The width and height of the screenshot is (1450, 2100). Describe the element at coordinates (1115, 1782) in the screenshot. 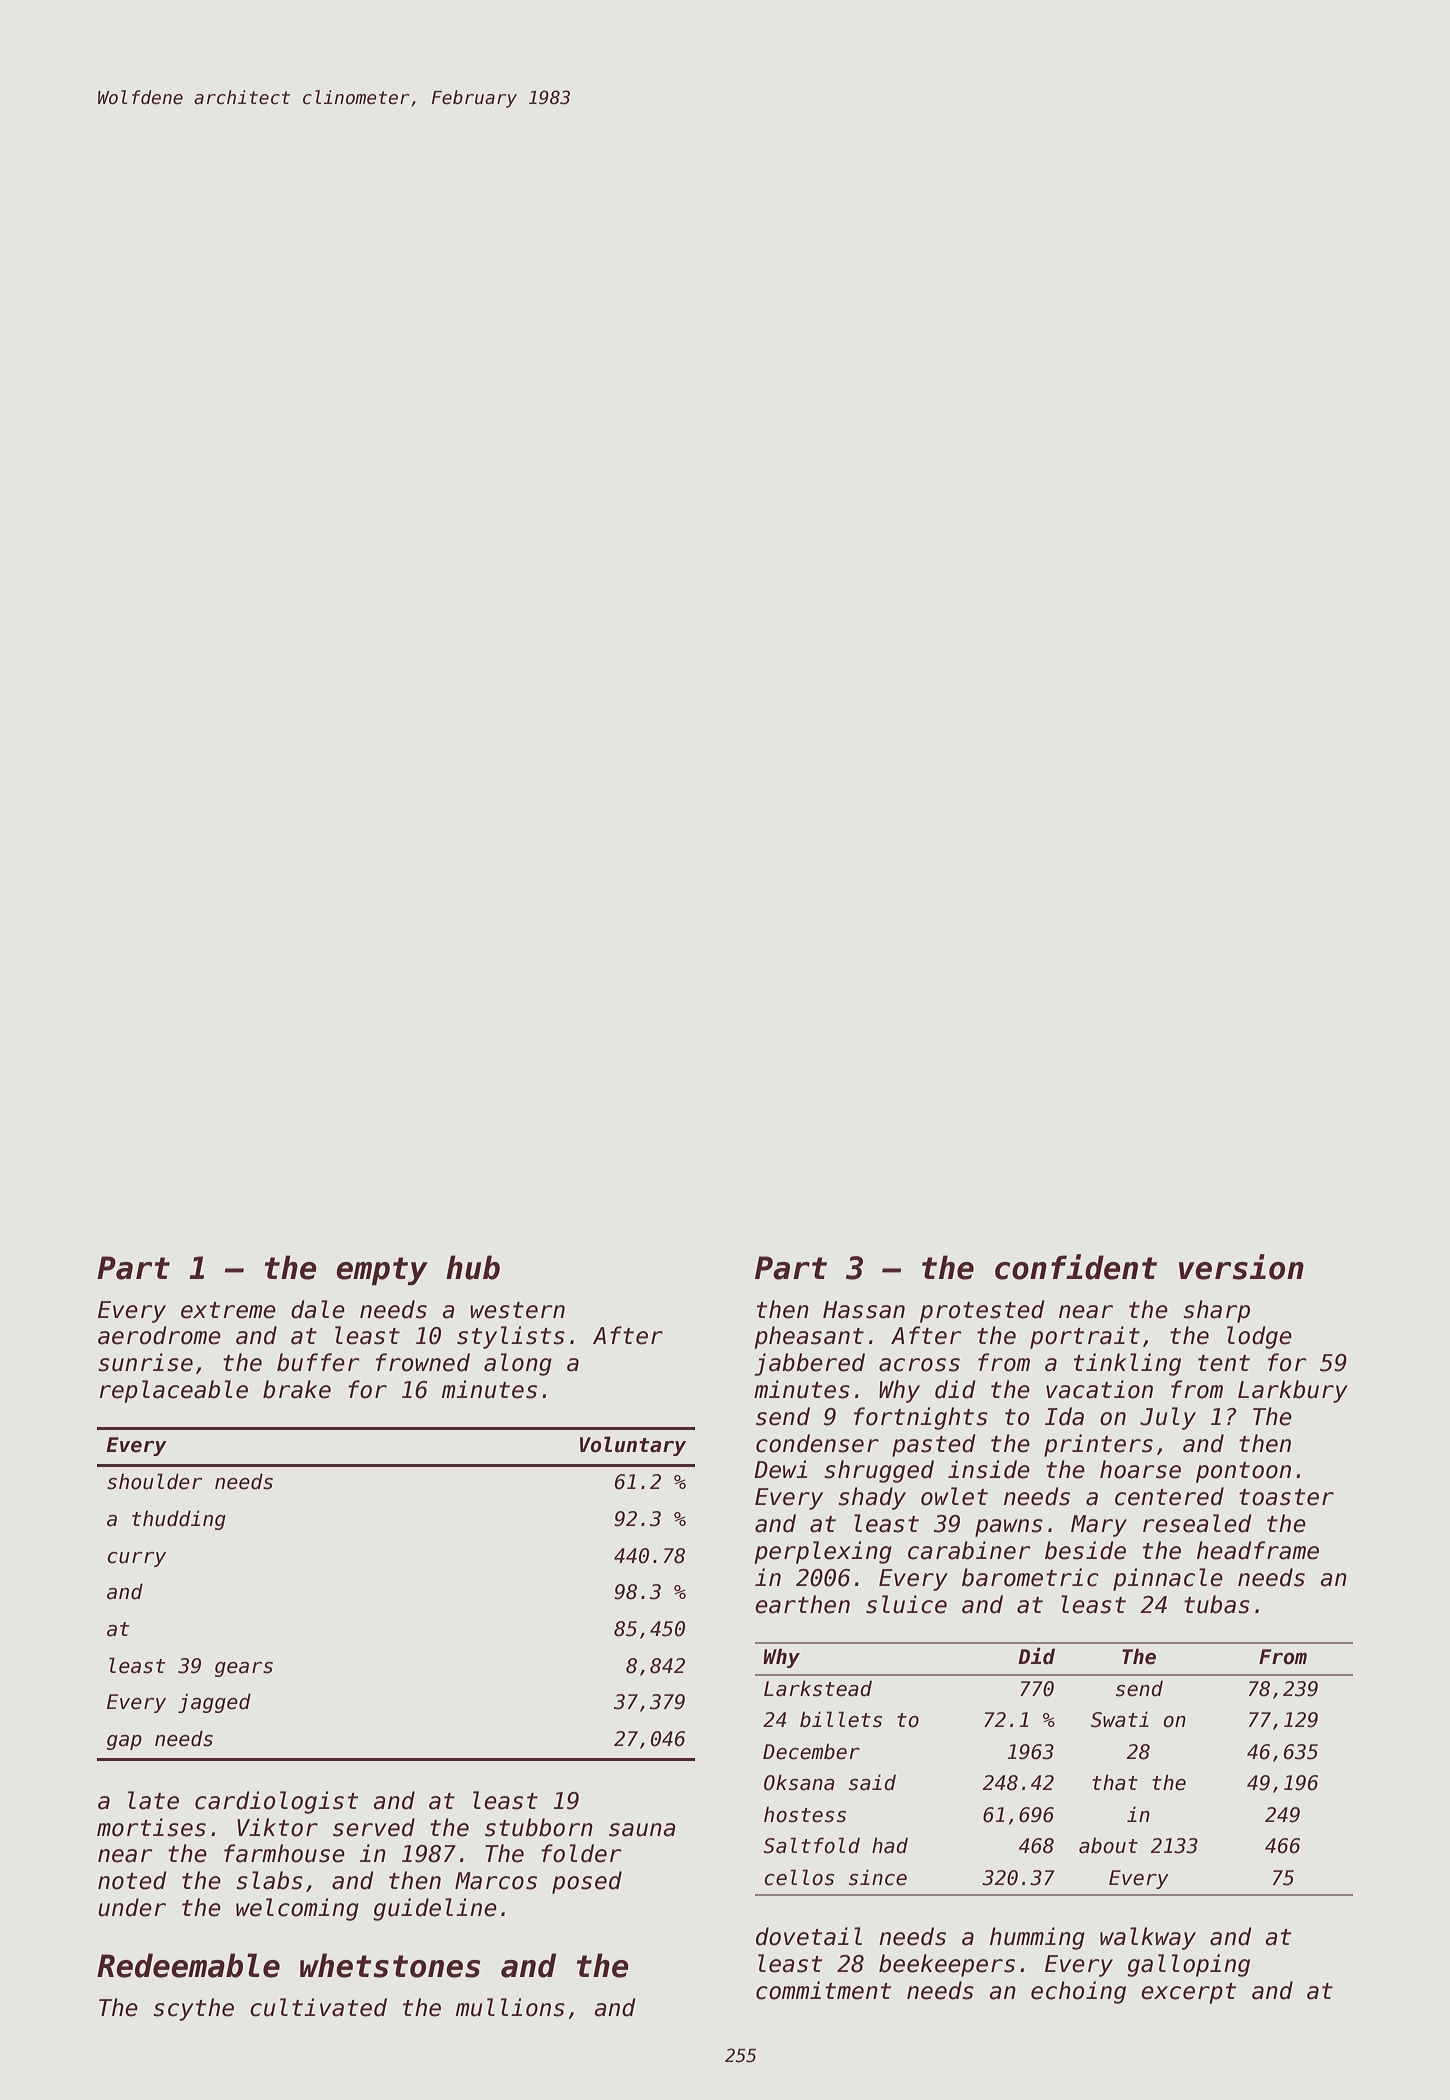

I see `that` at that location.
